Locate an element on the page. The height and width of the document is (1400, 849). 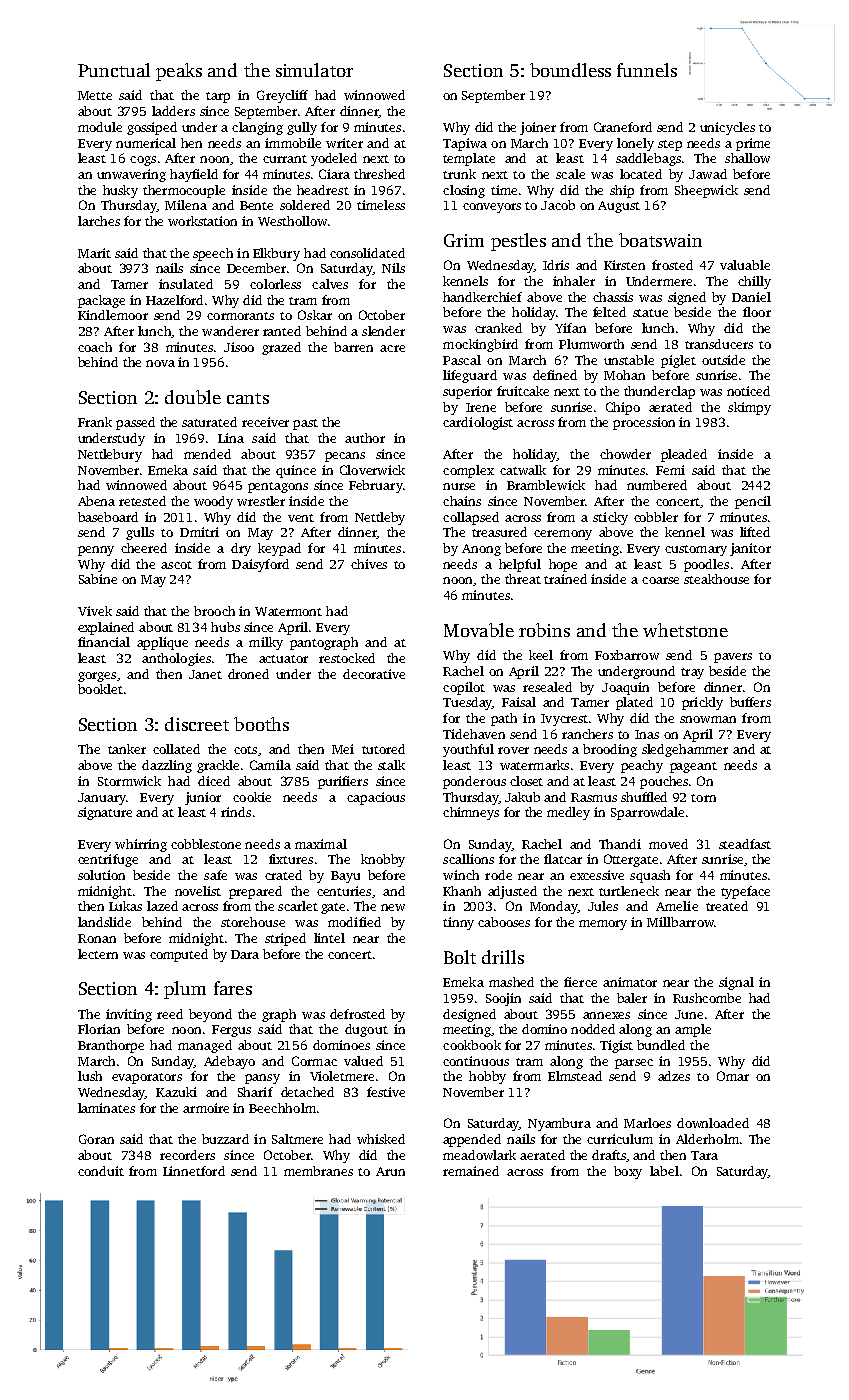
conduit is located at coordinates (101, 1171).
